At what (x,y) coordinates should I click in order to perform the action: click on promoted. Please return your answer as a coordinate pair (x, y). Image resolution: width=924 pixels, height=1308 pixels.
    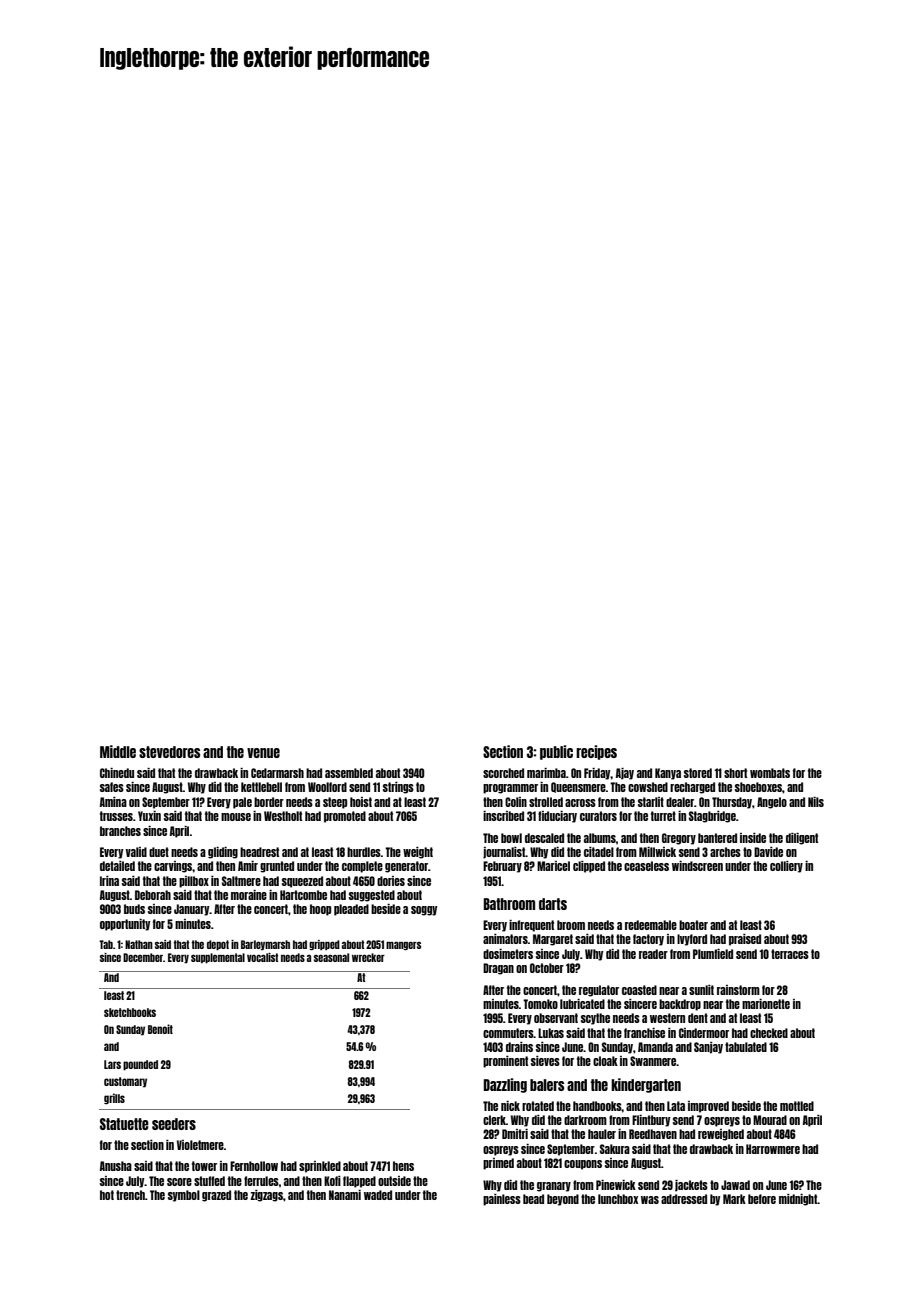
    Looking at the image, I should click on (345, 817).
